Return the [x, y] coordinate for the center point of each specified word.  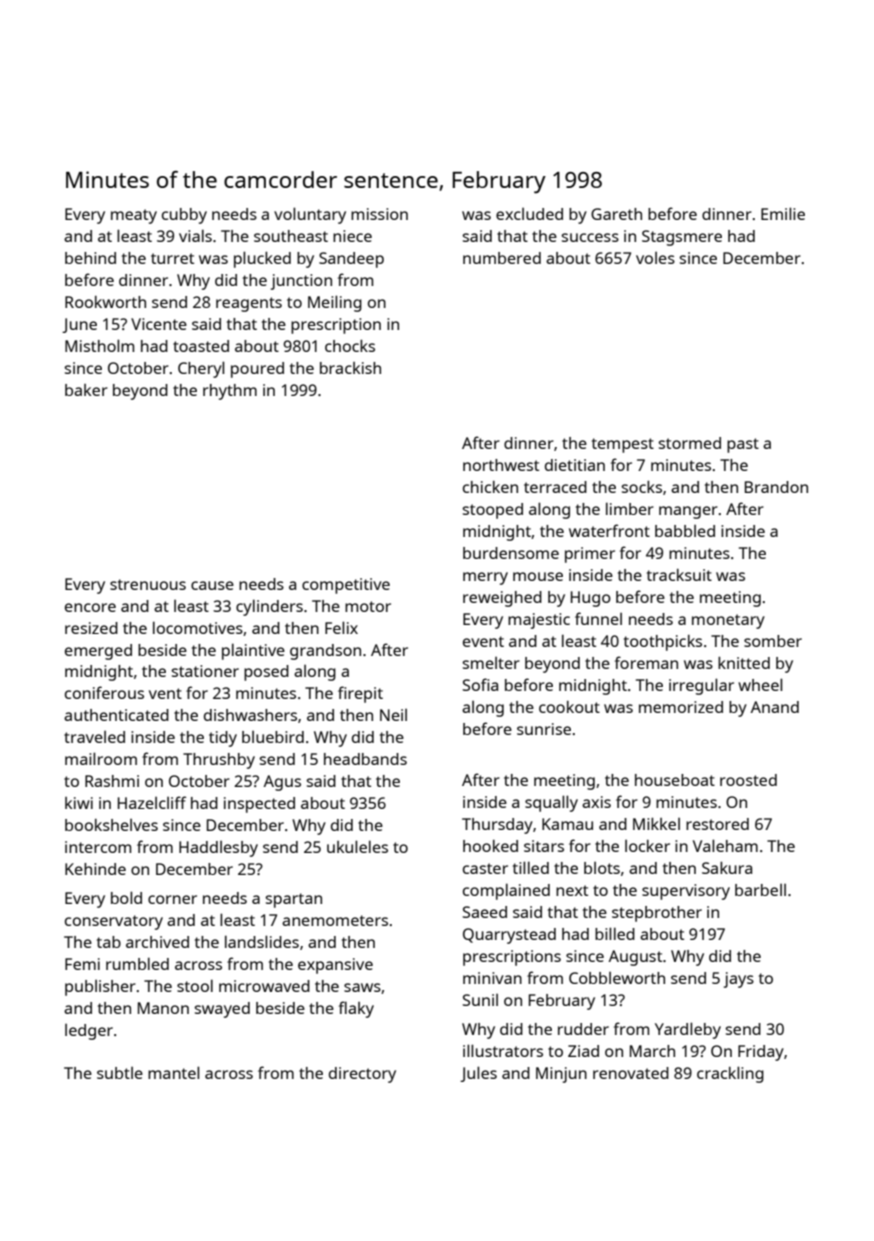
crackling [730, 1074]
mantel [173, 1072]
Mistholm [99, 345]
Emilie [783, 213]
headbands [365, 759]
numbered [502, 258]
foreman [646, 662]
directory [362, 1075]
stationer [205, 671]
